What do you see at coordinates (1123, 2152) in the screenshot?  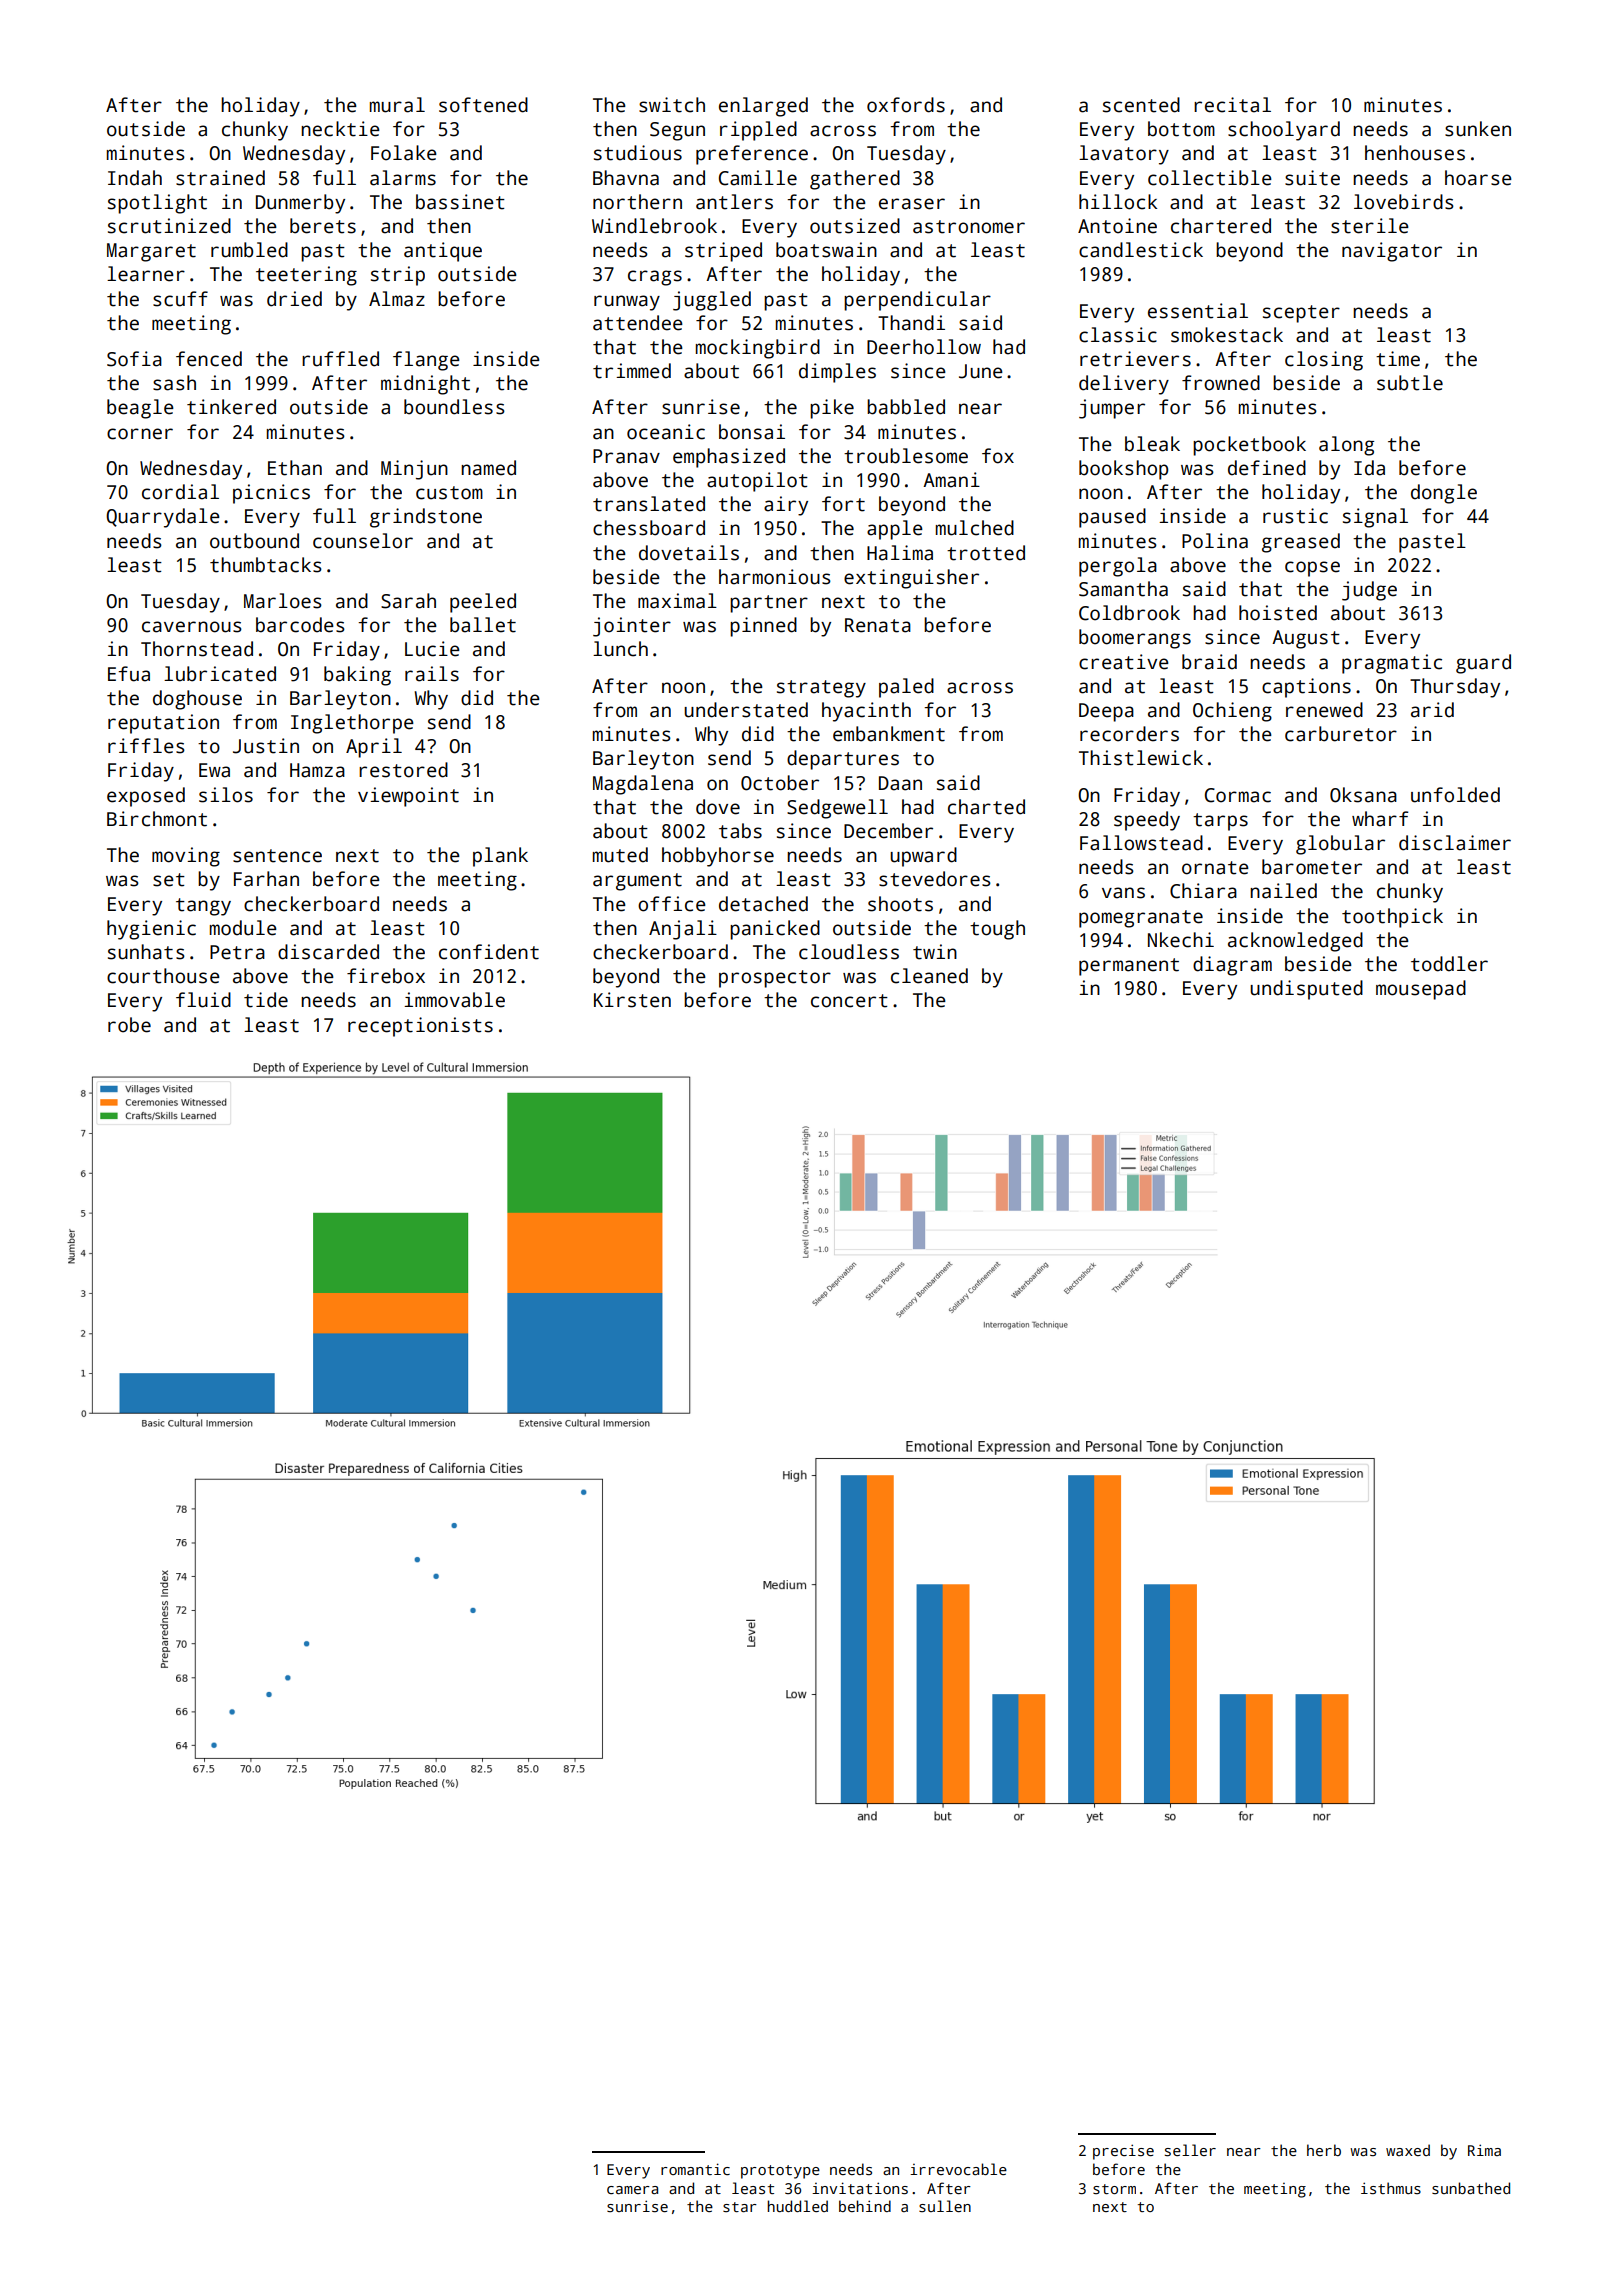 I see `precise` at bounding box center [1123, 2152].
